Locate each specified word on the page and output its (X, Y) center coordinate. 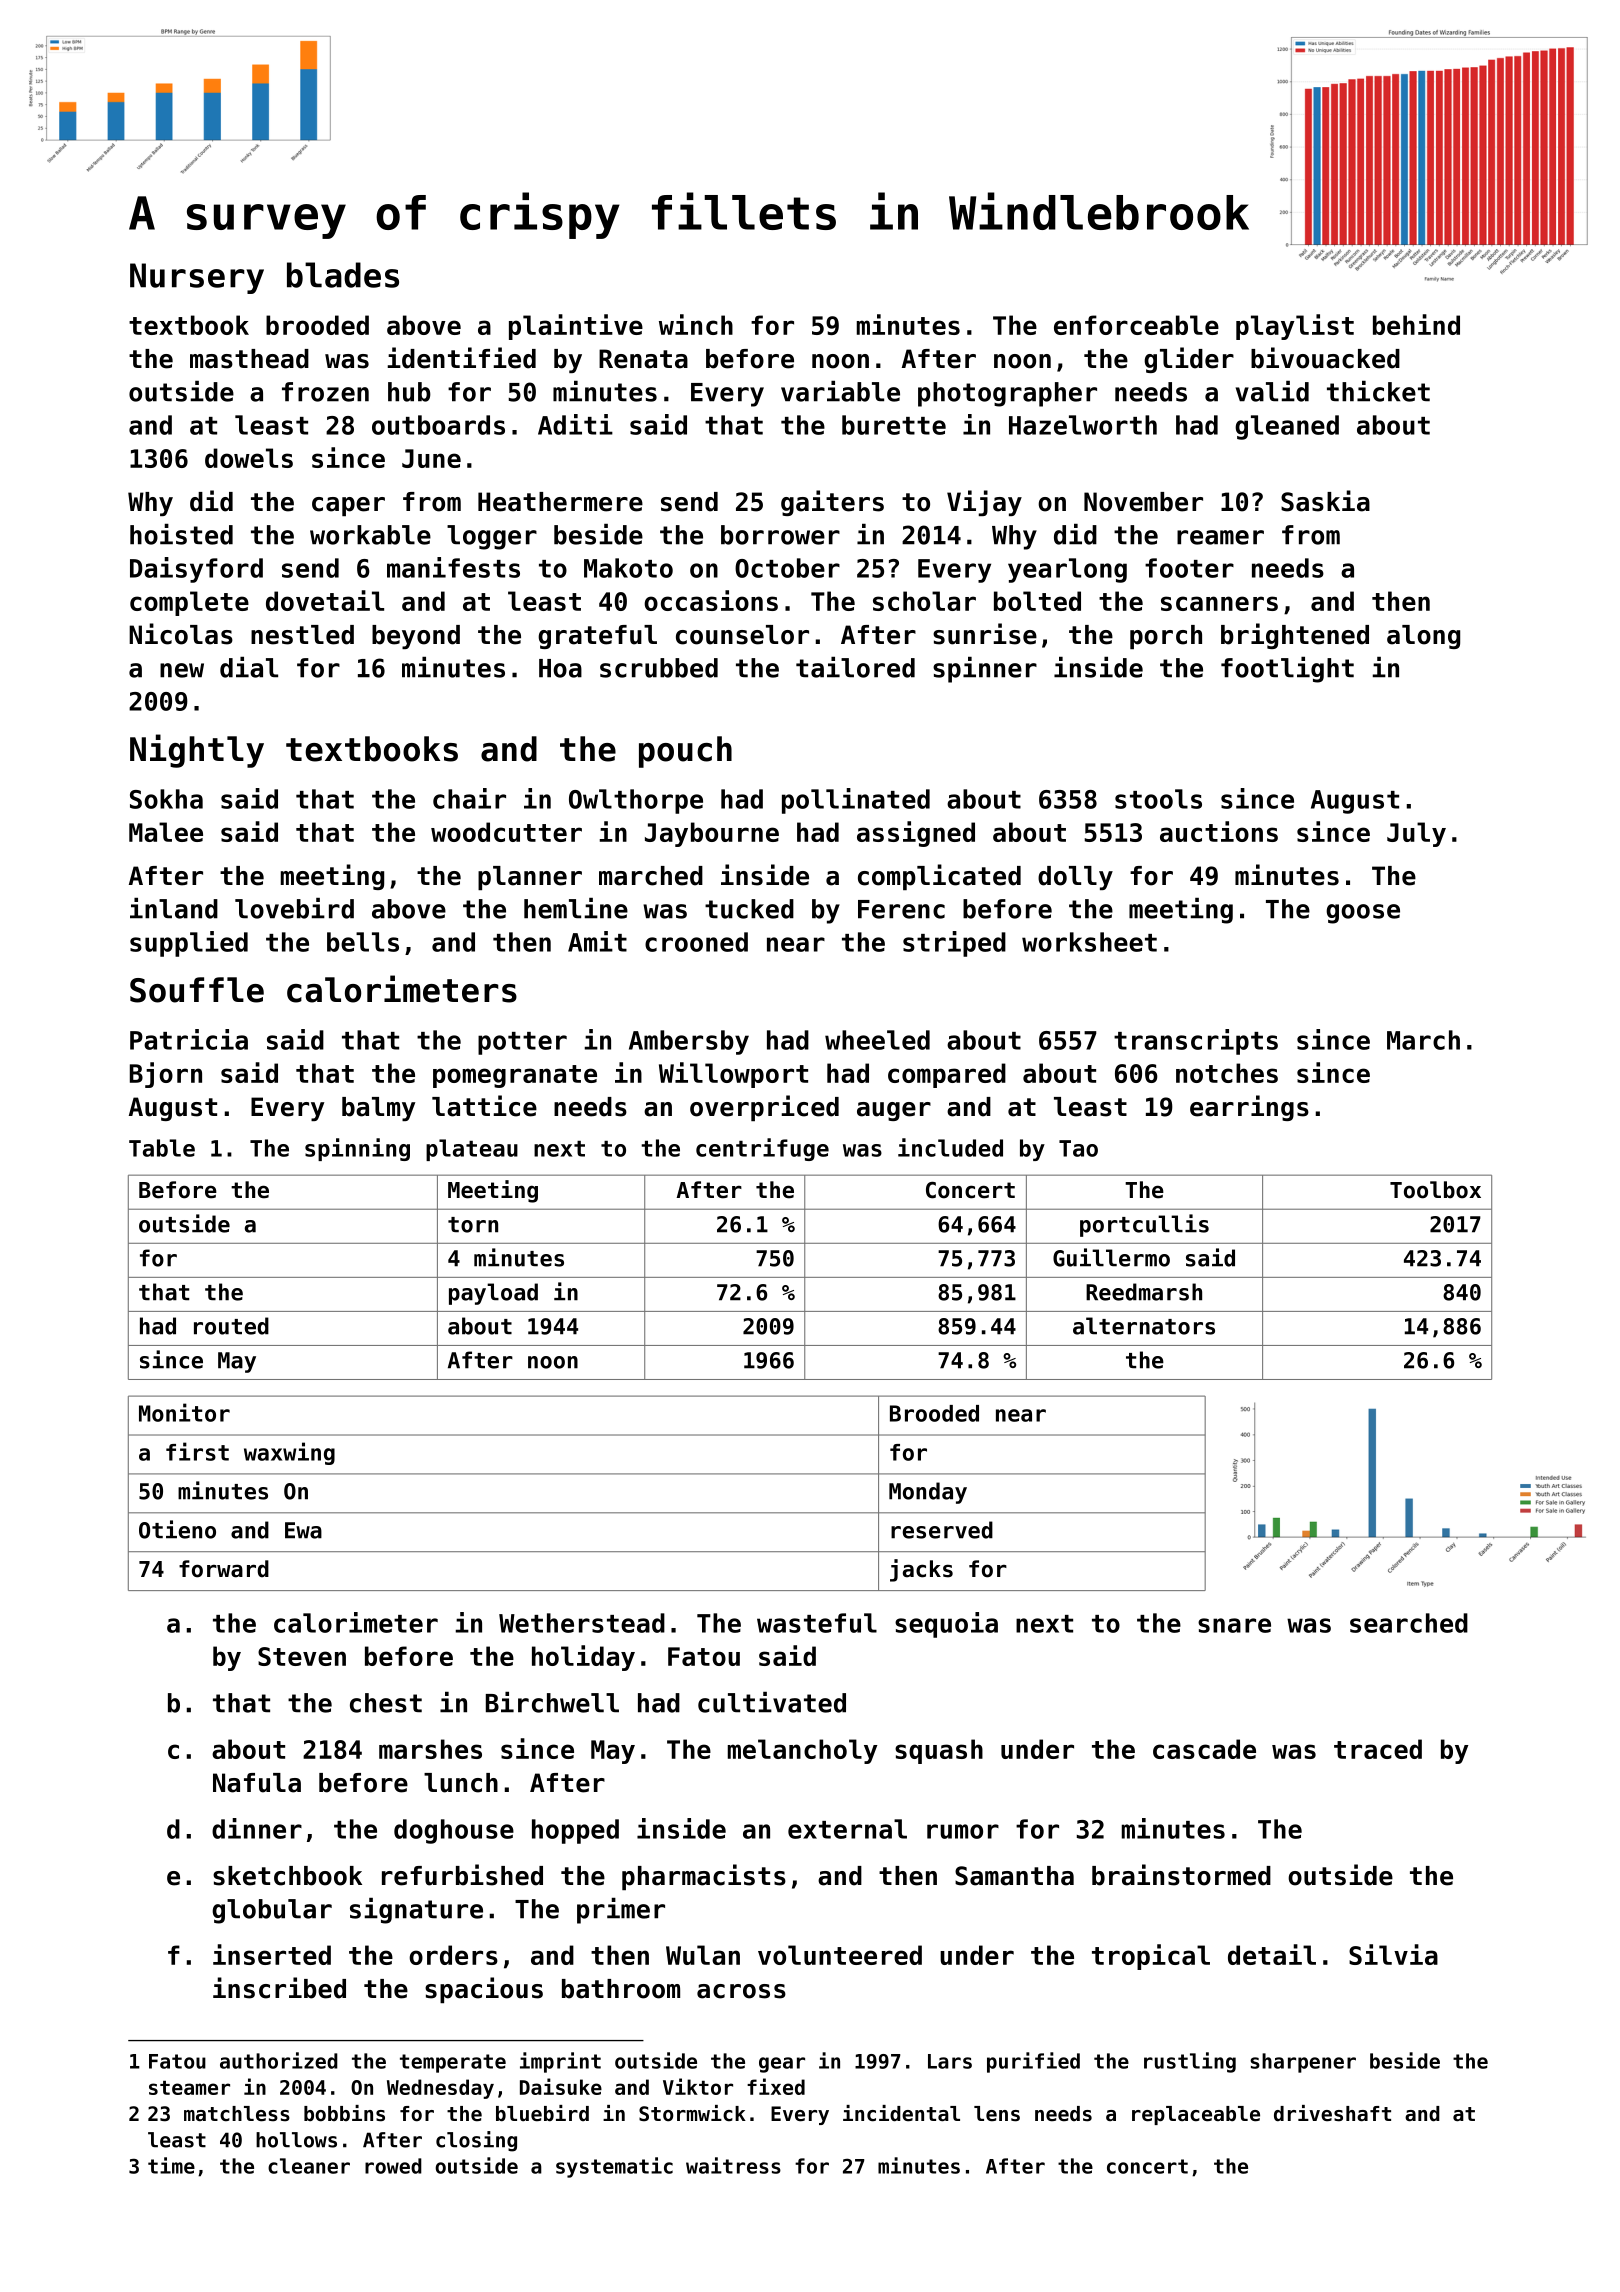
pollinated (856, 801)
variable (840, 391)
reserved (942, 1530)
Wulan (703, 1955)
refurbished (462, 1875)
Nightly (197, 751)
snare (1234, 1625)
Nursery (197, 278)
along (1423, 637)
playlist (1295, 327)
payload (493, 1294)
